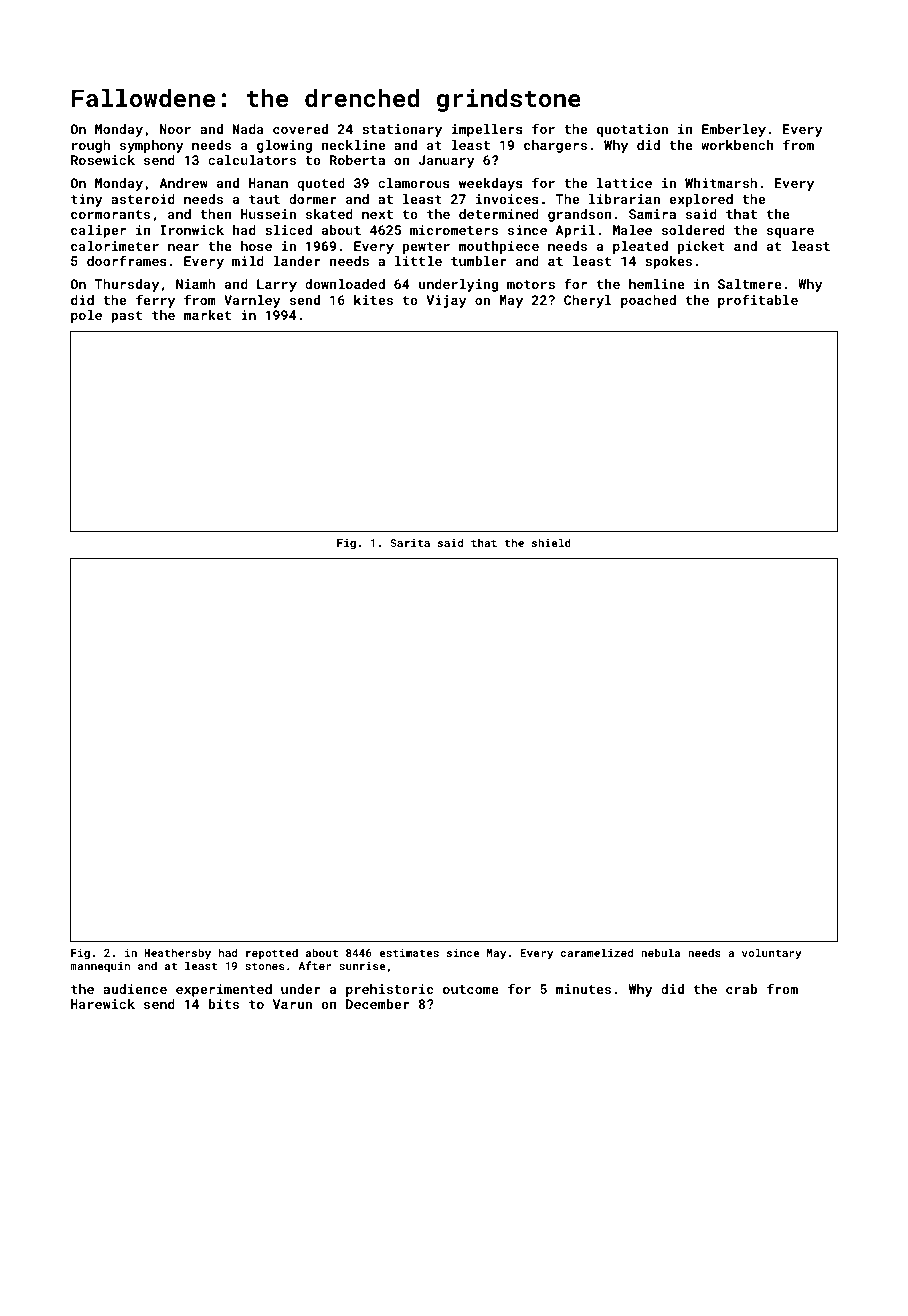  What do you see at coordinates (660, 952) in the screenshot?
I see `nebula` at bounding box center [660, 952].
